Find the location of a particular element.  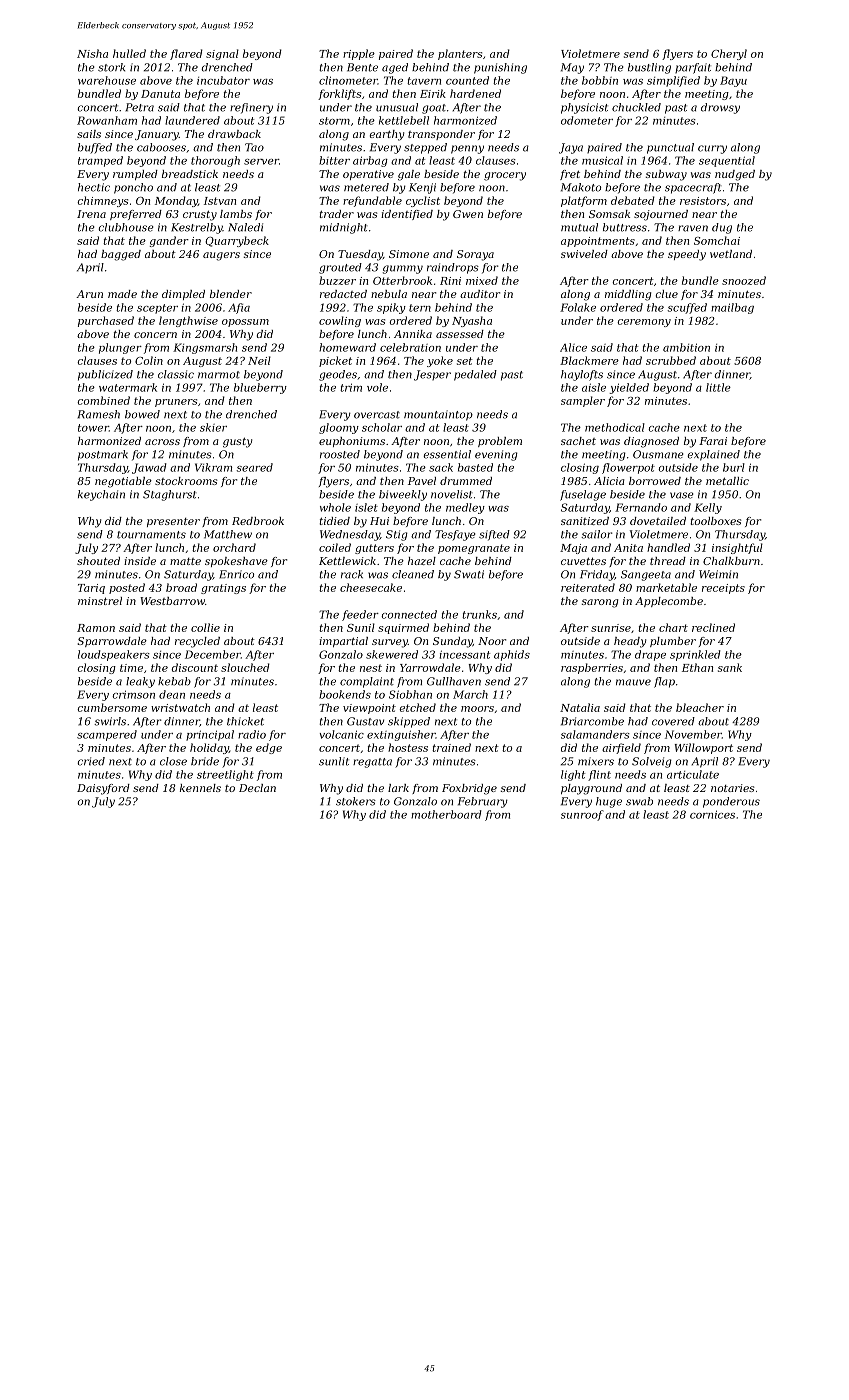

crimson is located at coordinates (133, 694).
